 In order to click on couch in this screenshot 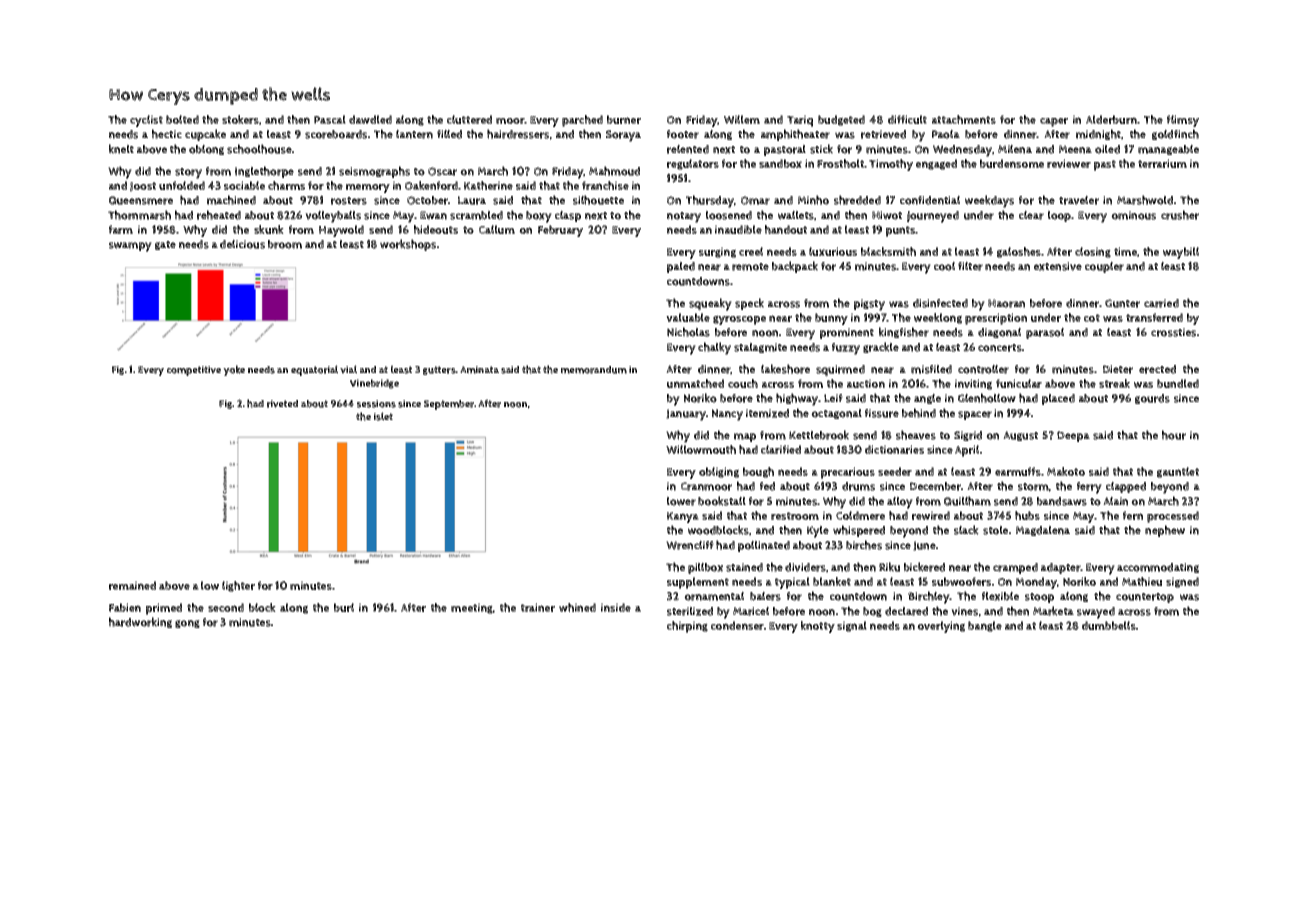, I will do `click(743, 383)`.
